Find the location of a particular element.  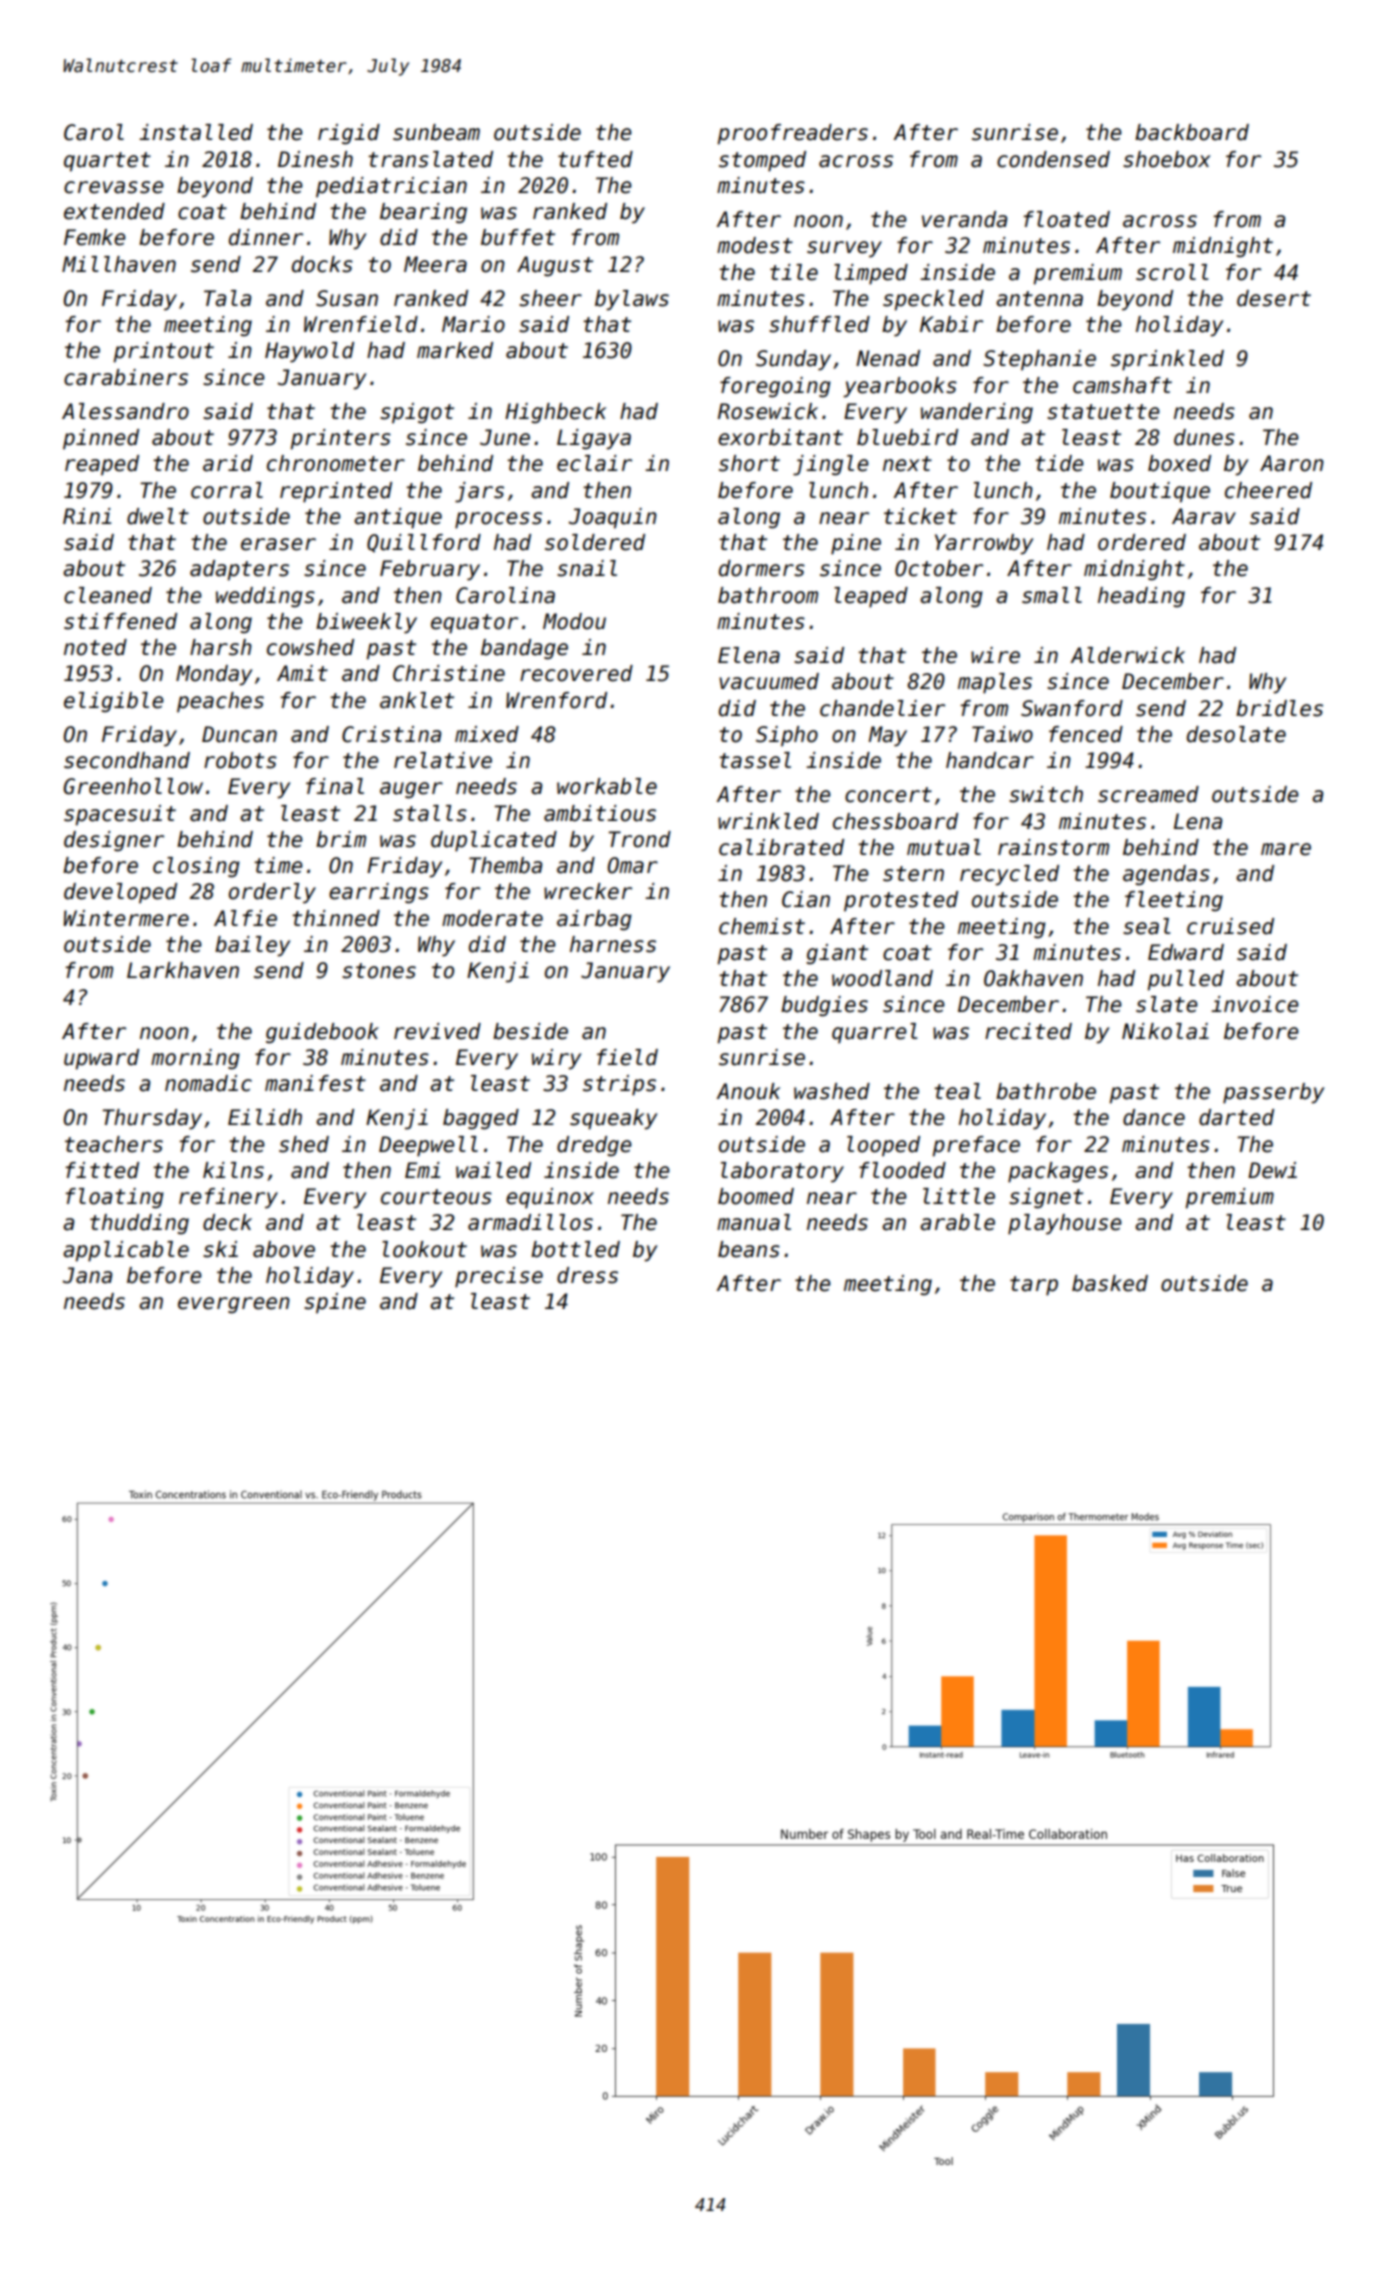

stomped is located at coordinates (762, 161).
